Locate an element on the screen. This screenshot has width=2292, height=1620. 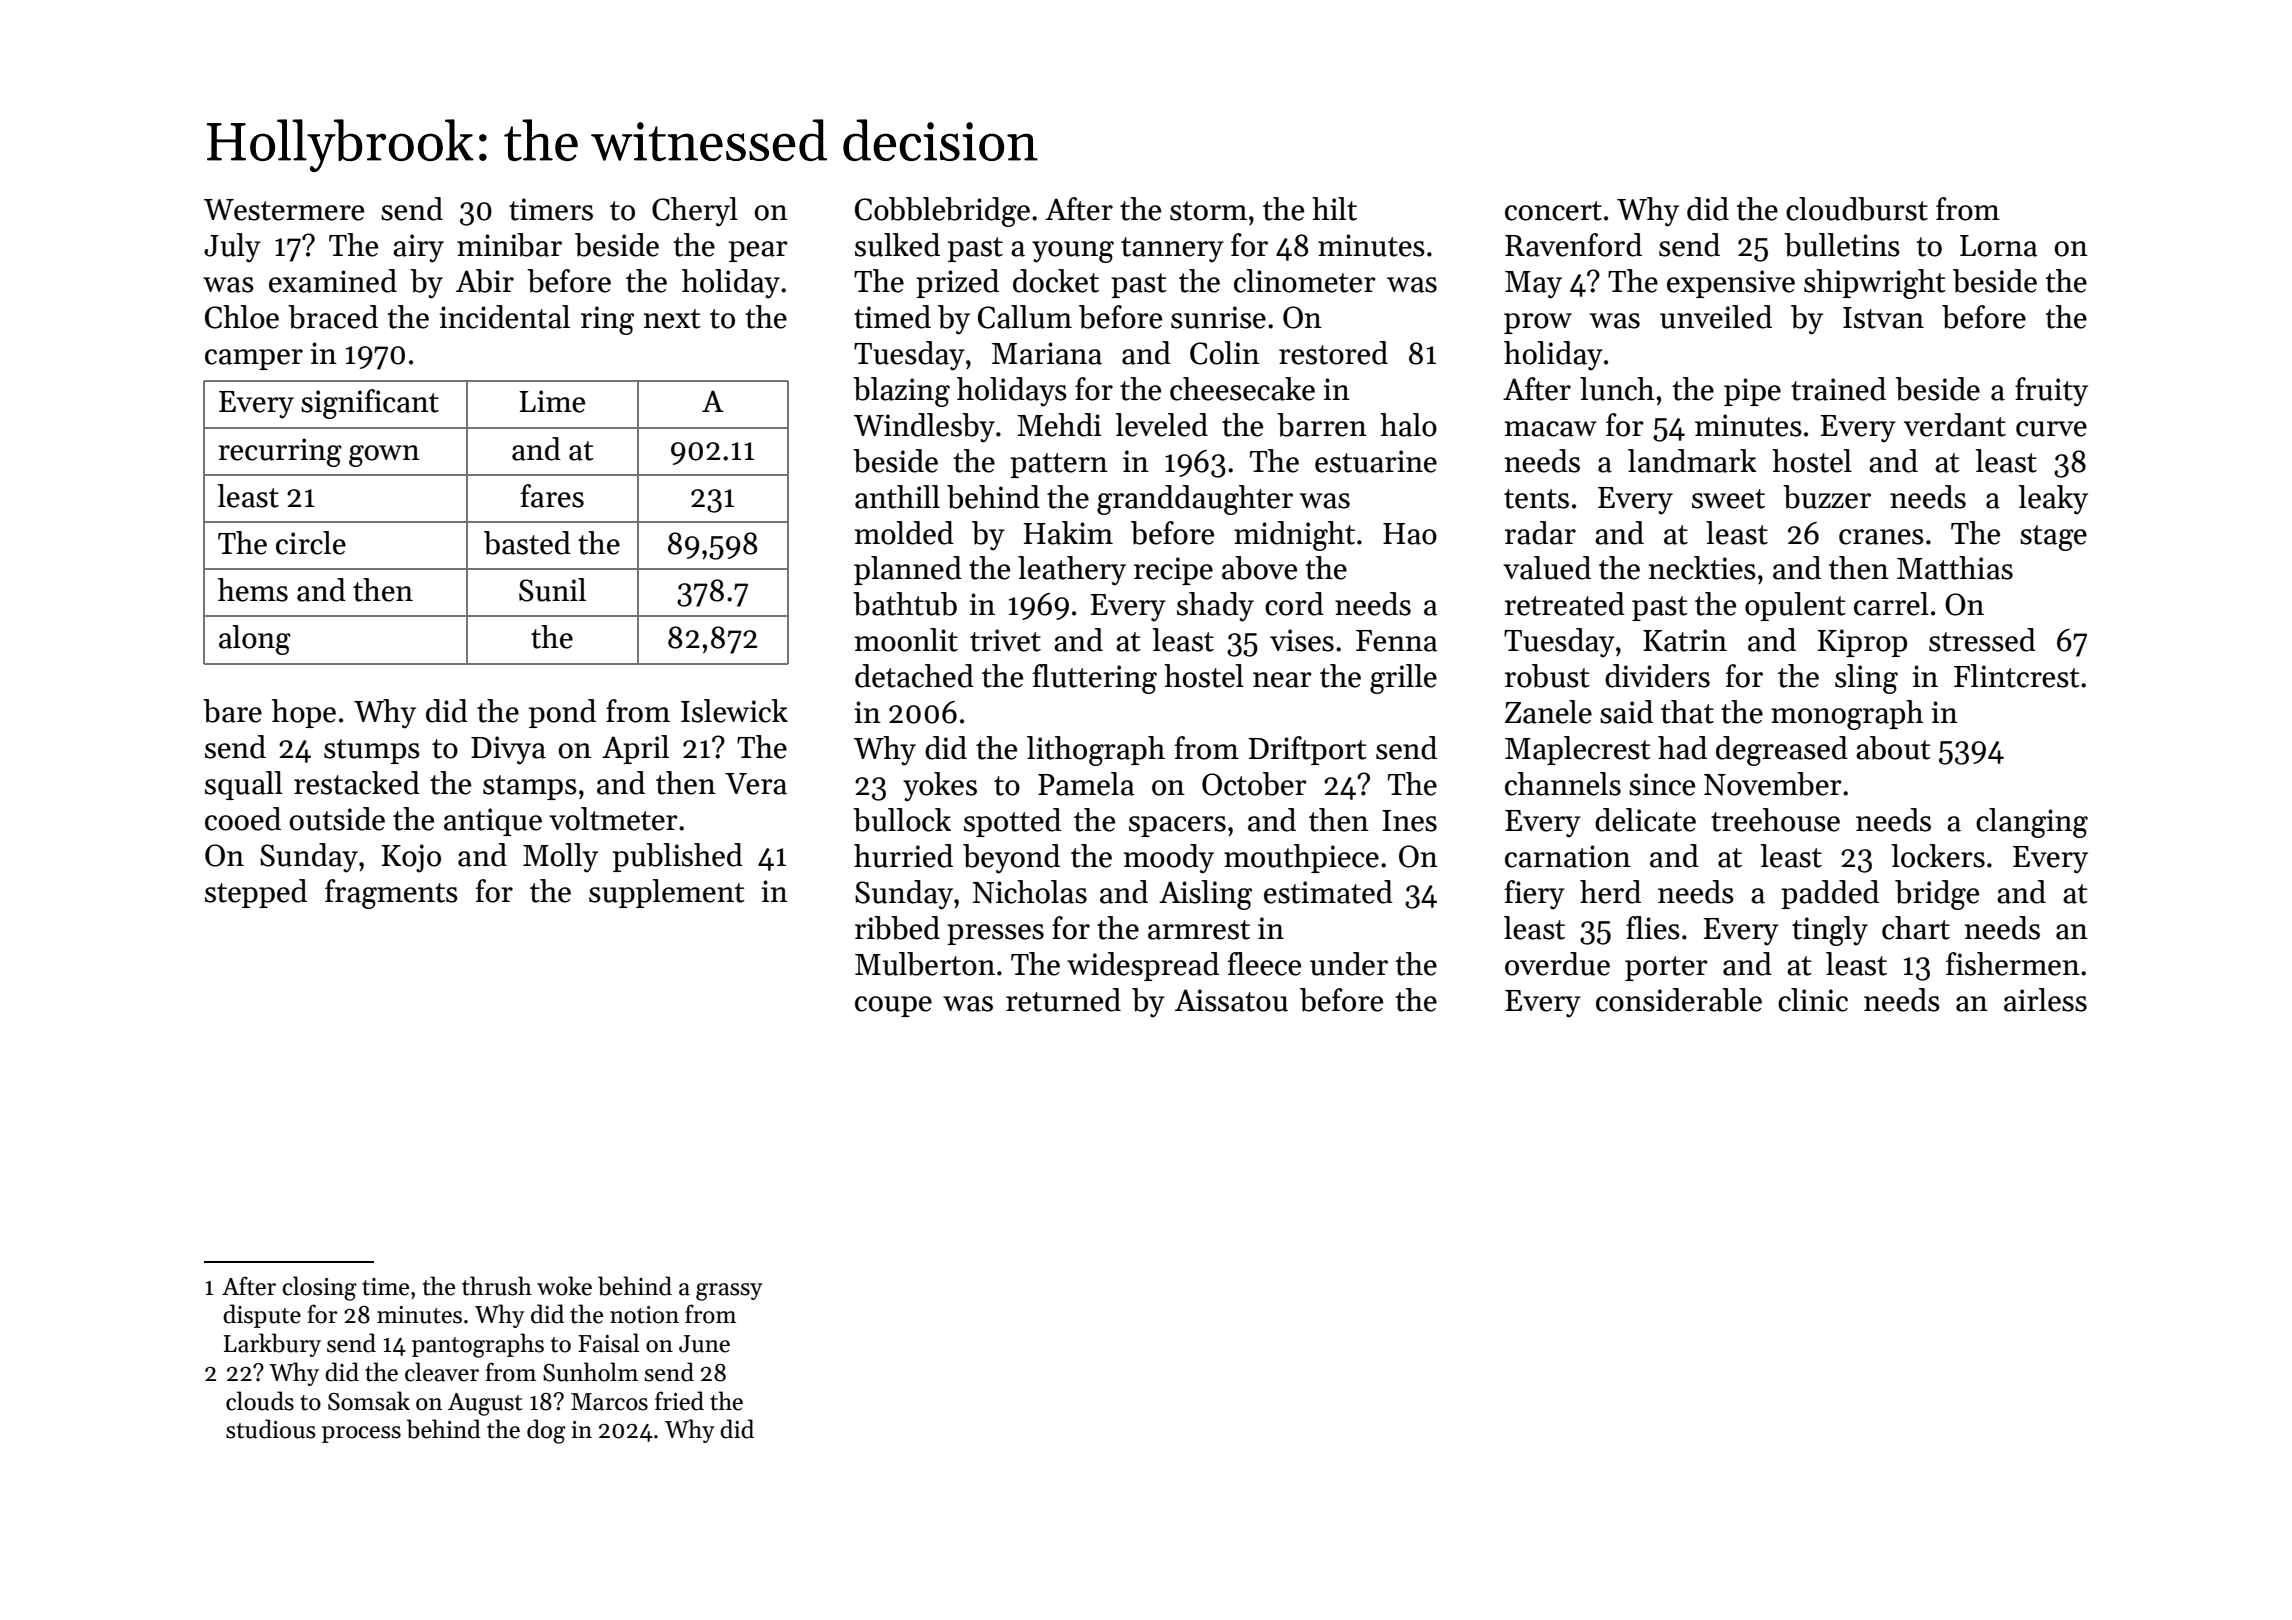
Istvan is located at coordinates (1883, 318).
